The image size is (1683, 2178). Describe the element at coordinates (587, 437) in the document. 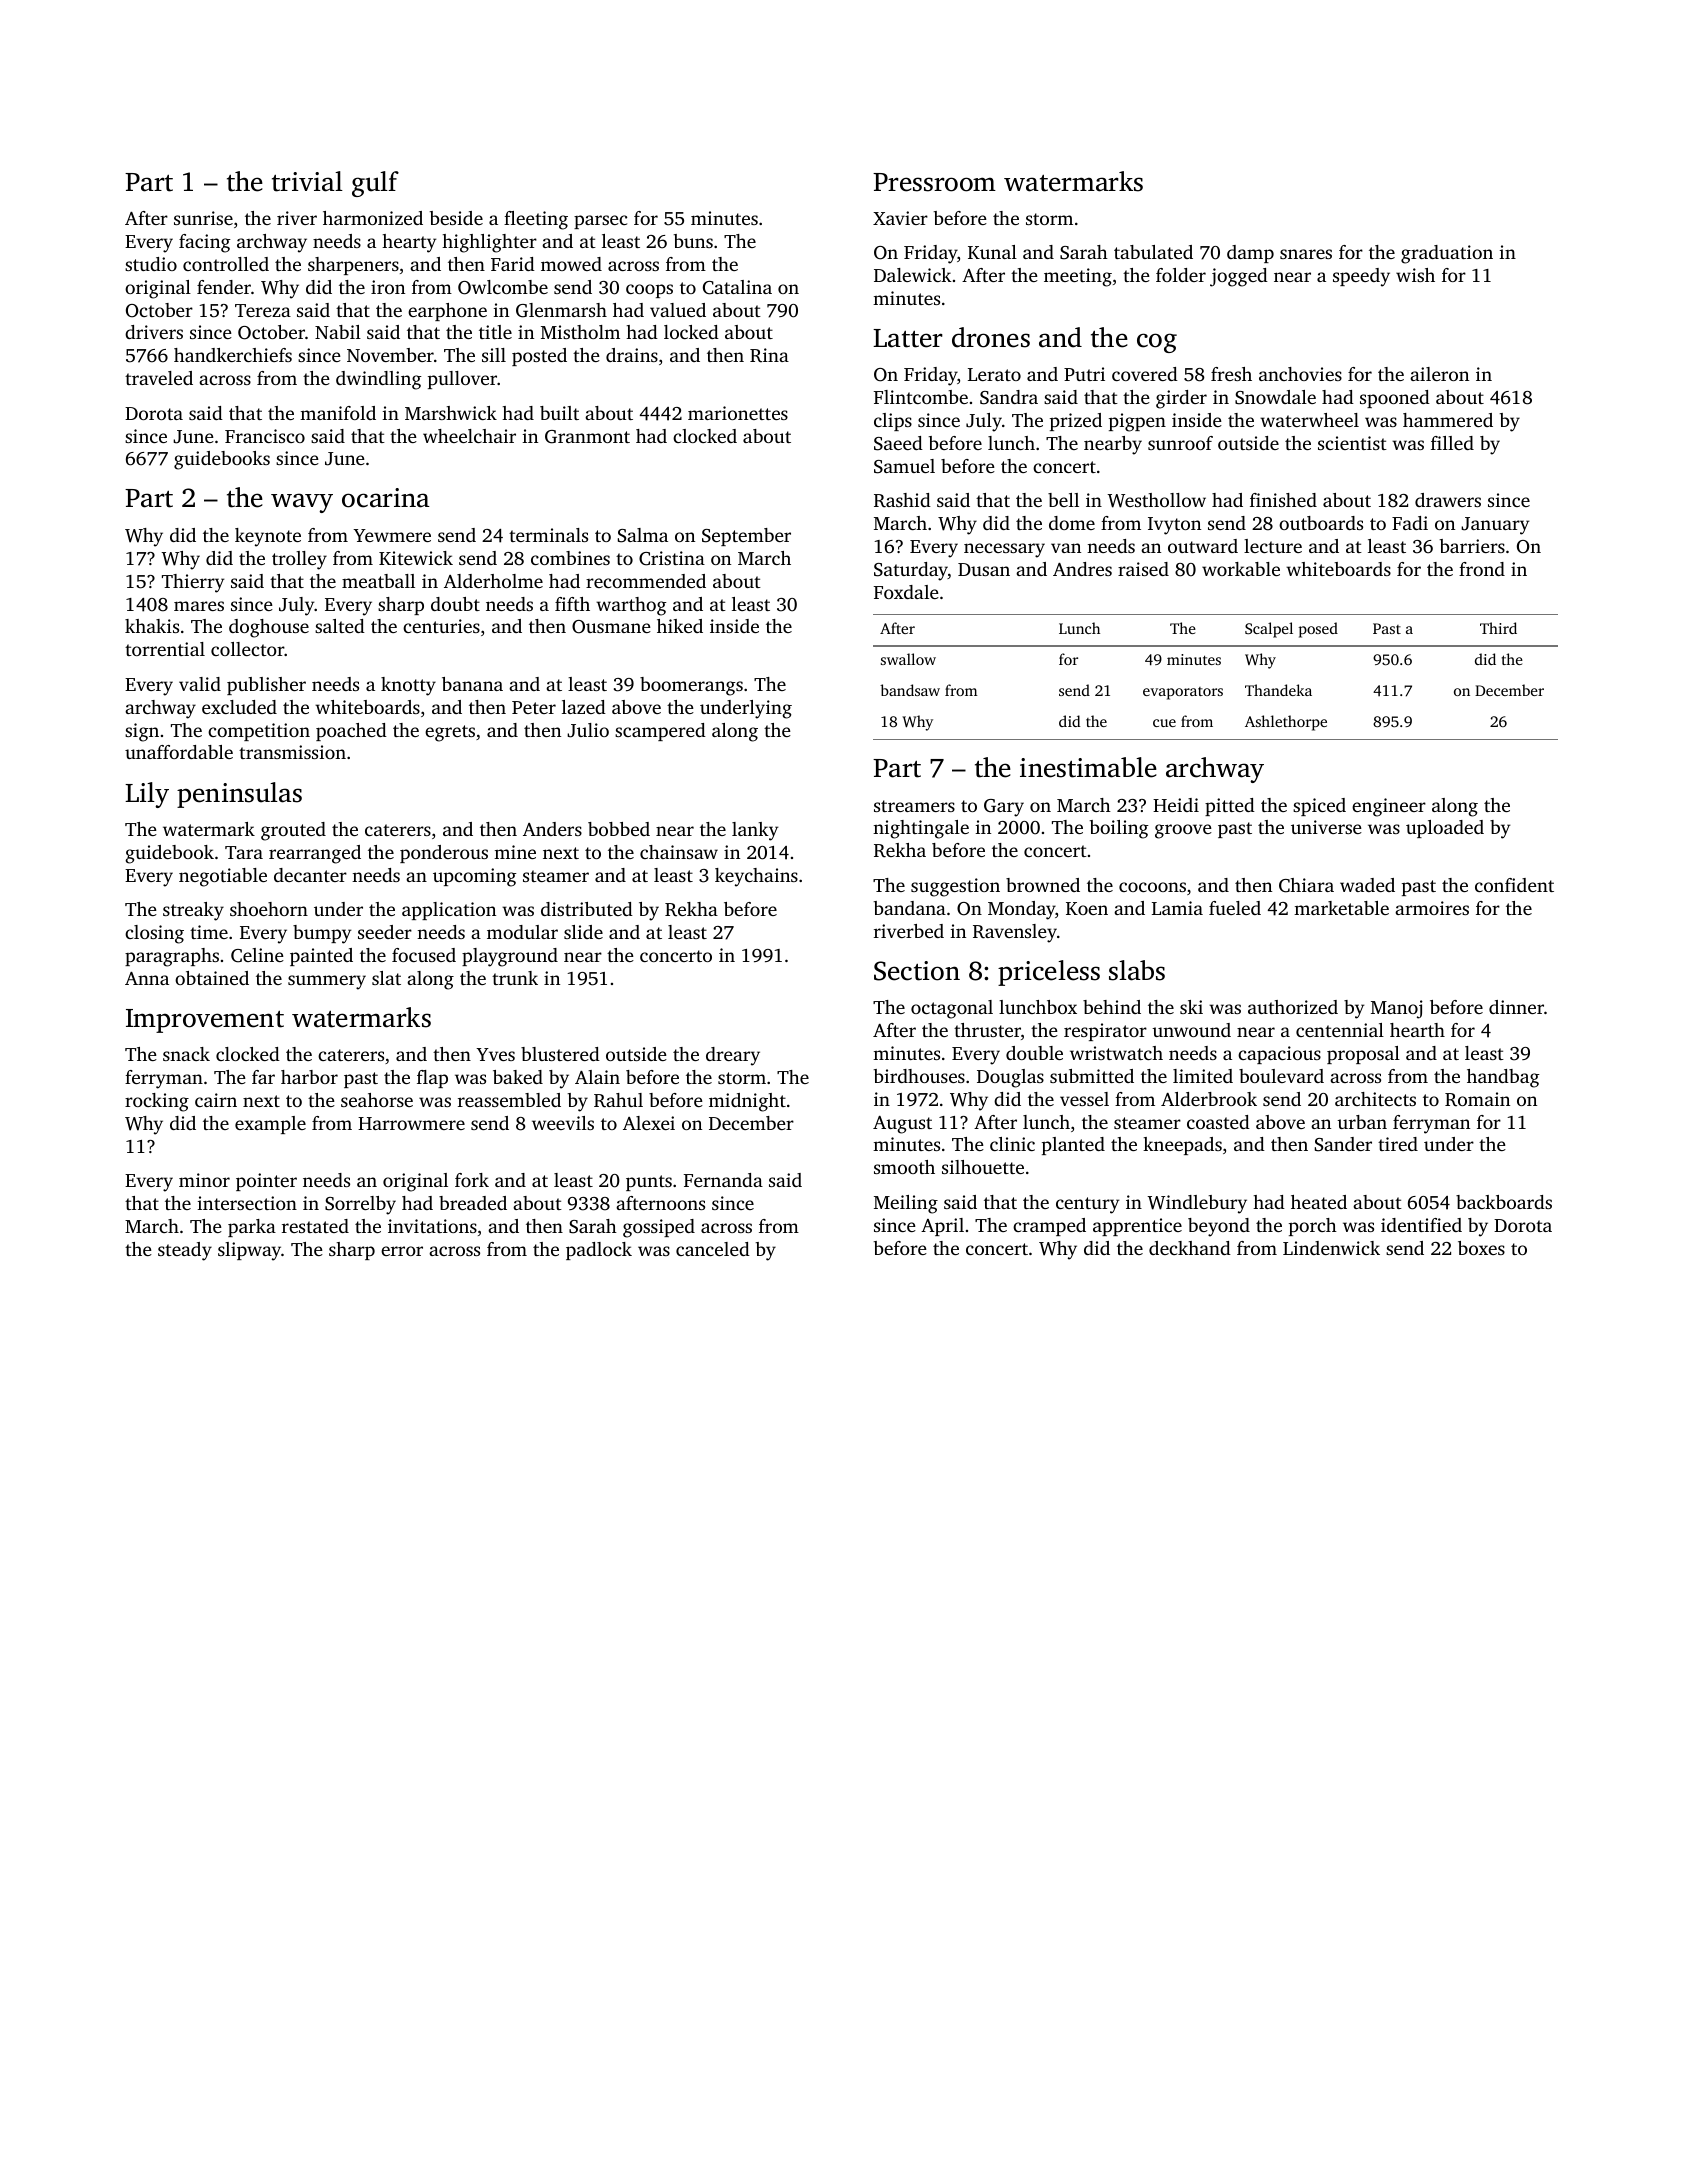

I see `Granmont` at that location.
